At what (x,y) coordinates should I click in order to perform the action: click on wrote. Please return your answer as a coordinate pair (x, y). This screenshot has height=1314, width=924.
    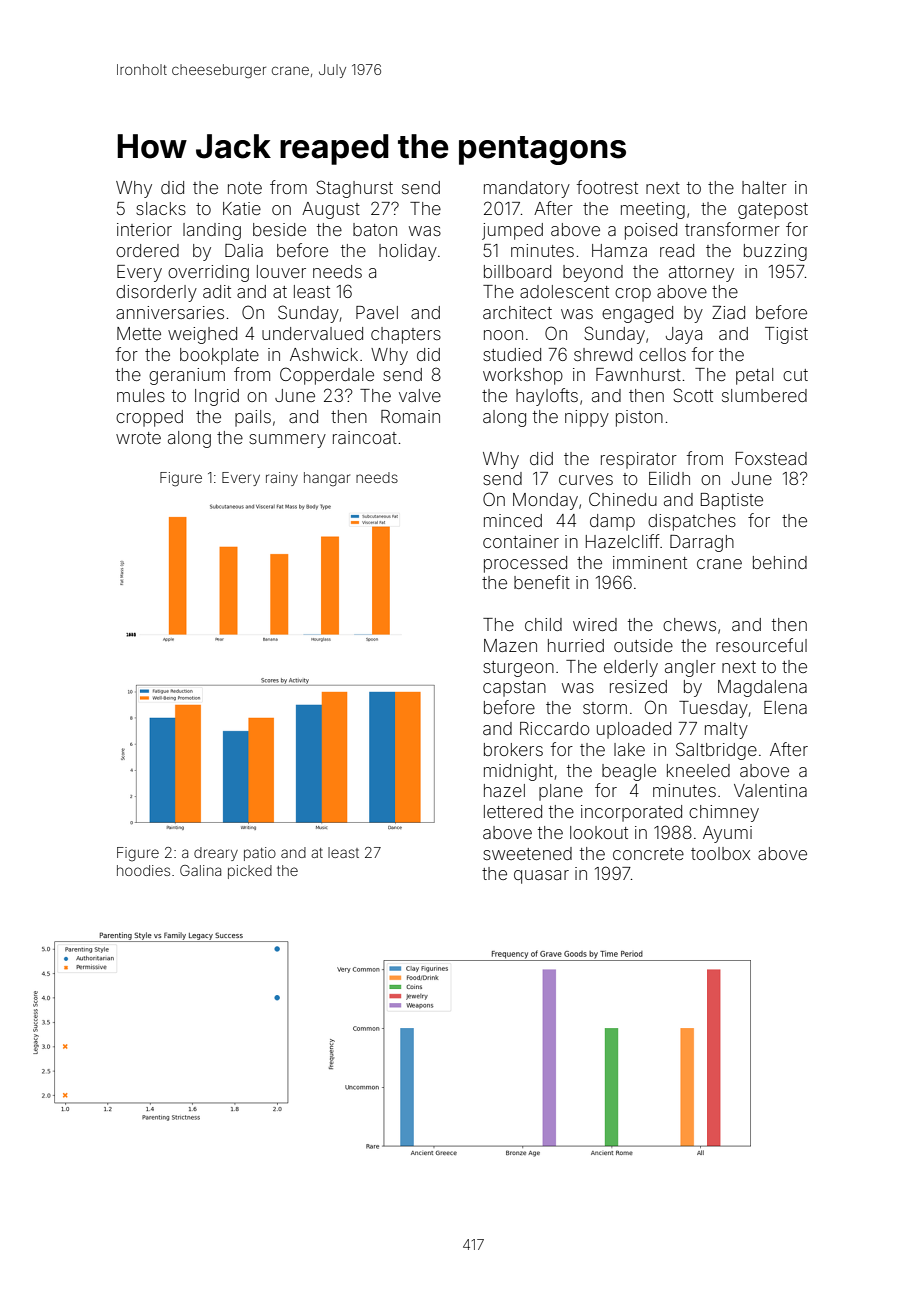
    Looking at the image, I should click on (138, 438).
